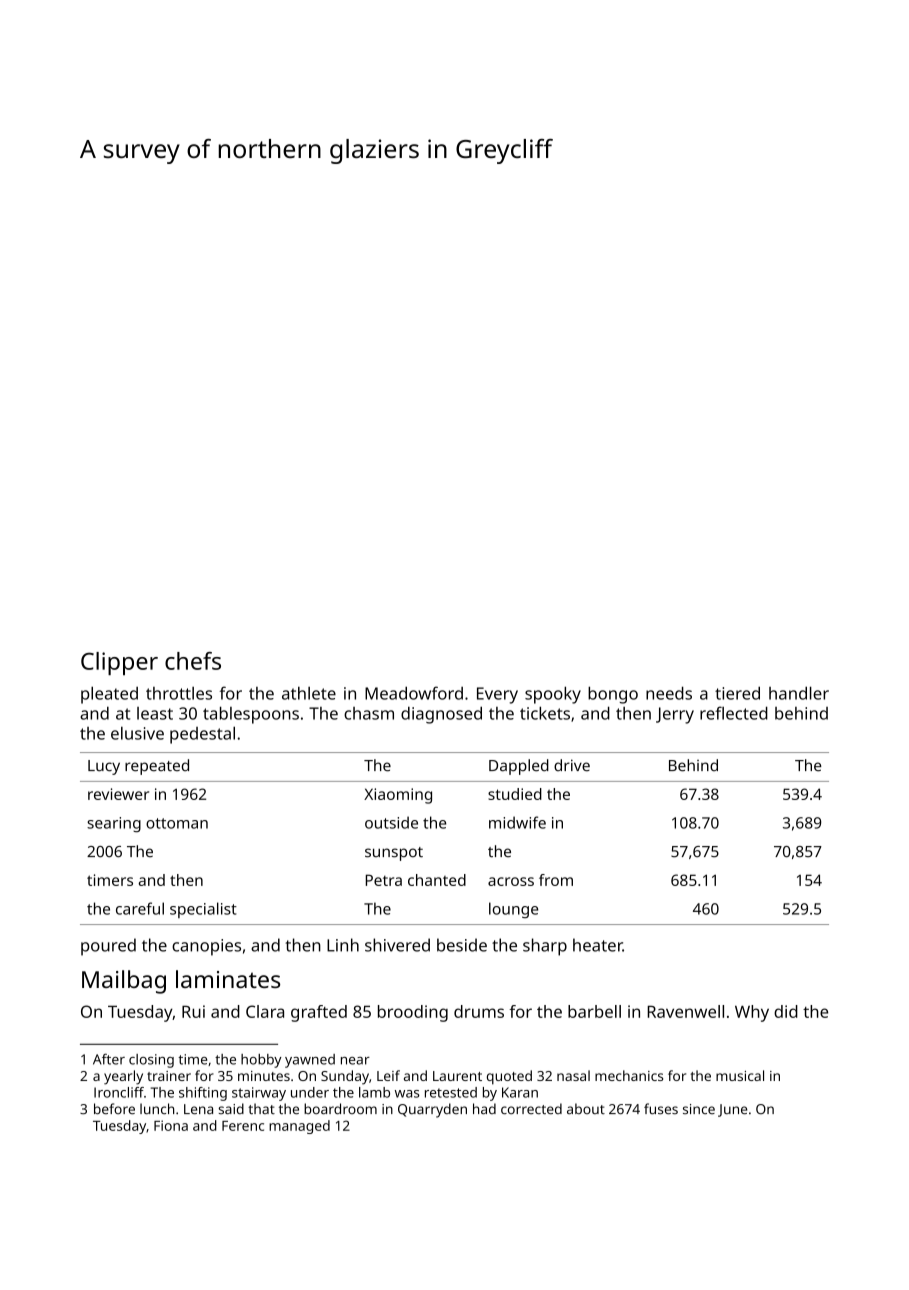  Describe the element at coordinates (598, 945) in the screenshot. I see `heater` at that location.
